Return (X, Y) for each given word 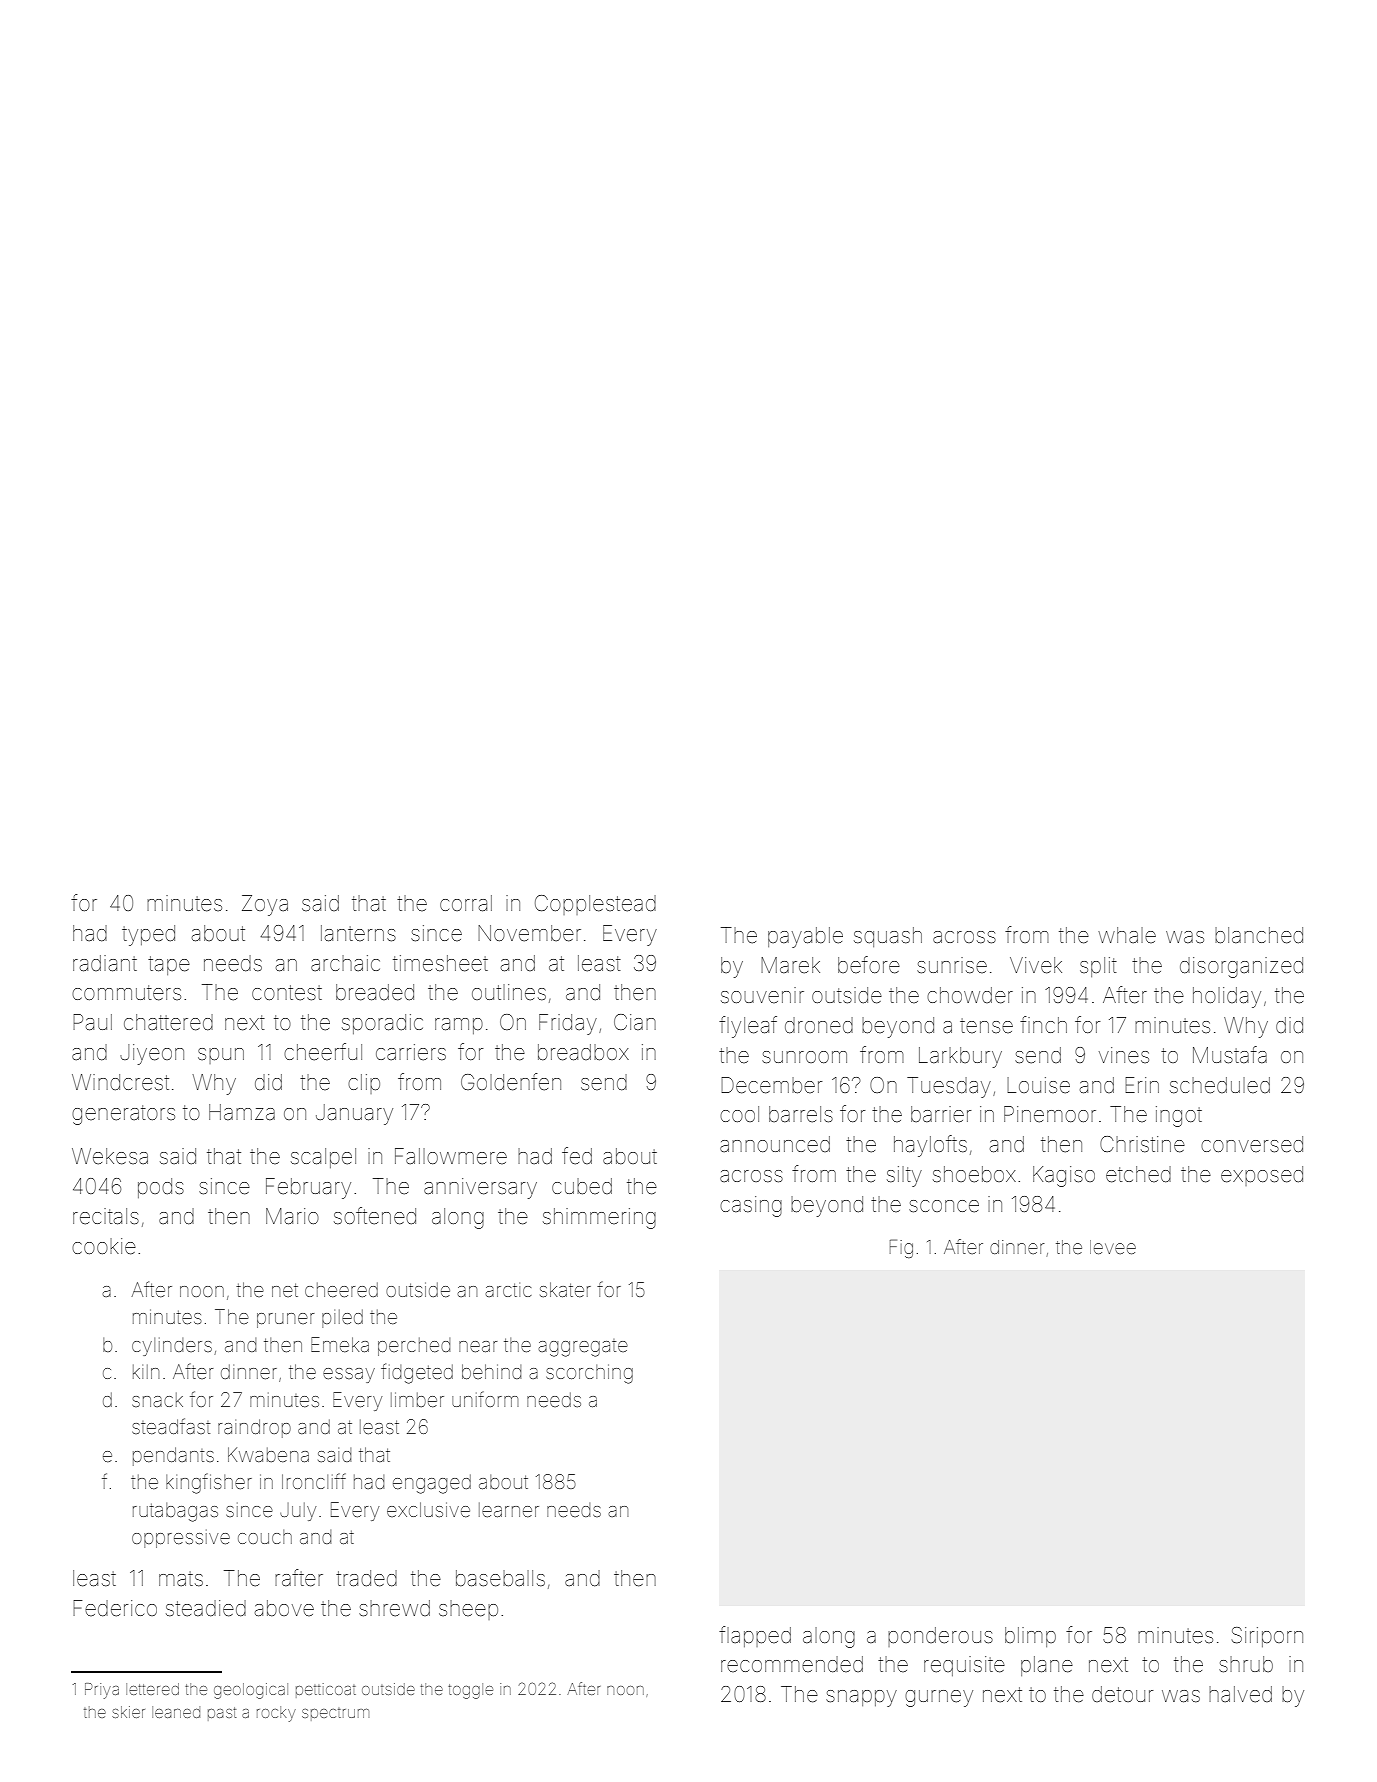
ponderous (940, 1637)
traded (366, 1578)
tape (169, 965)
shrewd (394, 1608)
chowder (970, 995)
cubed (582, 1186)
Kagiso (1064, 1176)
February (308, 1188)
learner (509, 1510)
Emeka (340, 1344)
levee (1113, 1247)
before (869, 965)
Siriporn (1267, 1637)
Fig (901, 1249)
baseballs (500, 1578)
